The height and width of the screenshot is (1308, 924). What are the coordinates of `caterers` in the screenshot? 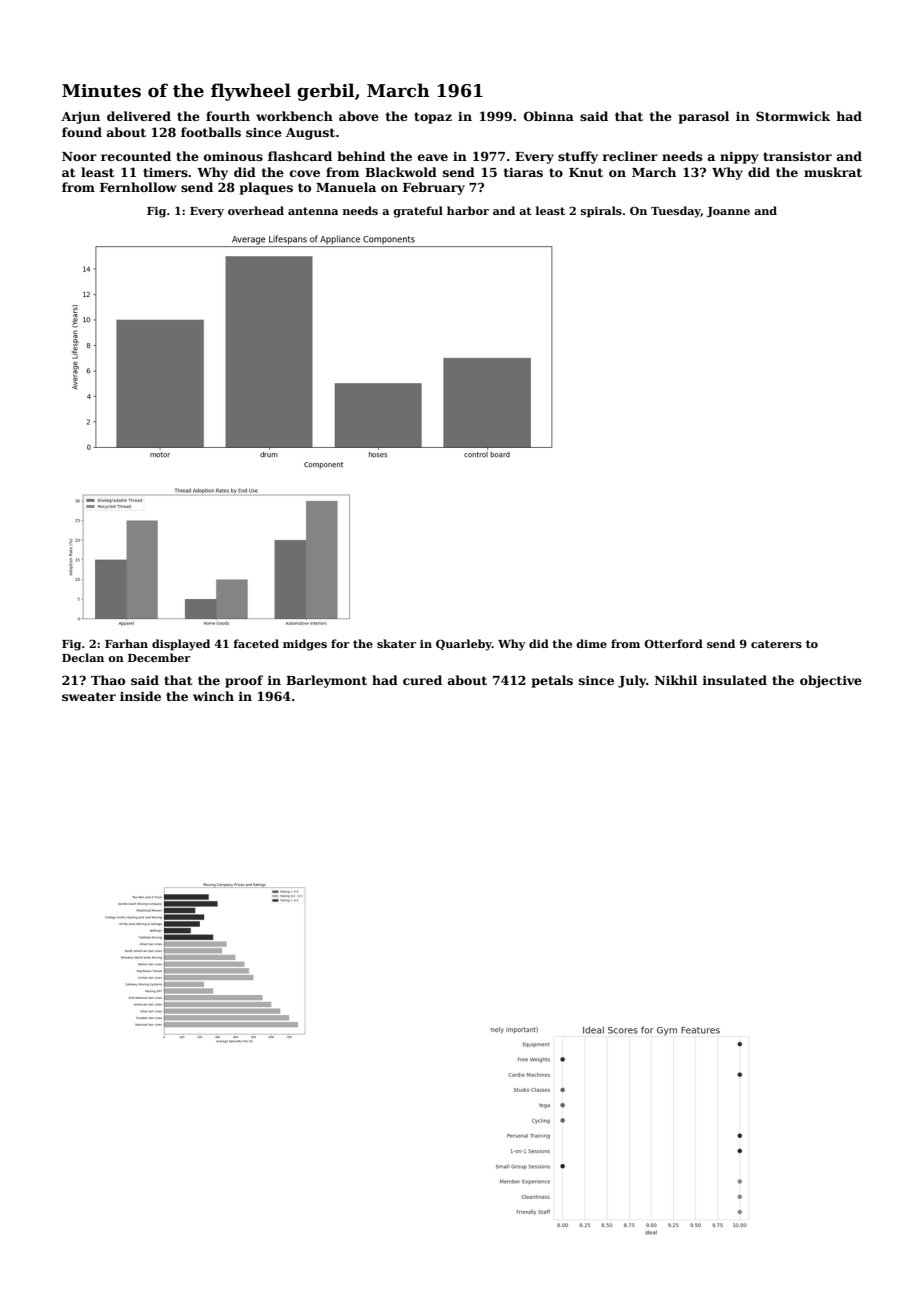 It's located at (776, 644).
